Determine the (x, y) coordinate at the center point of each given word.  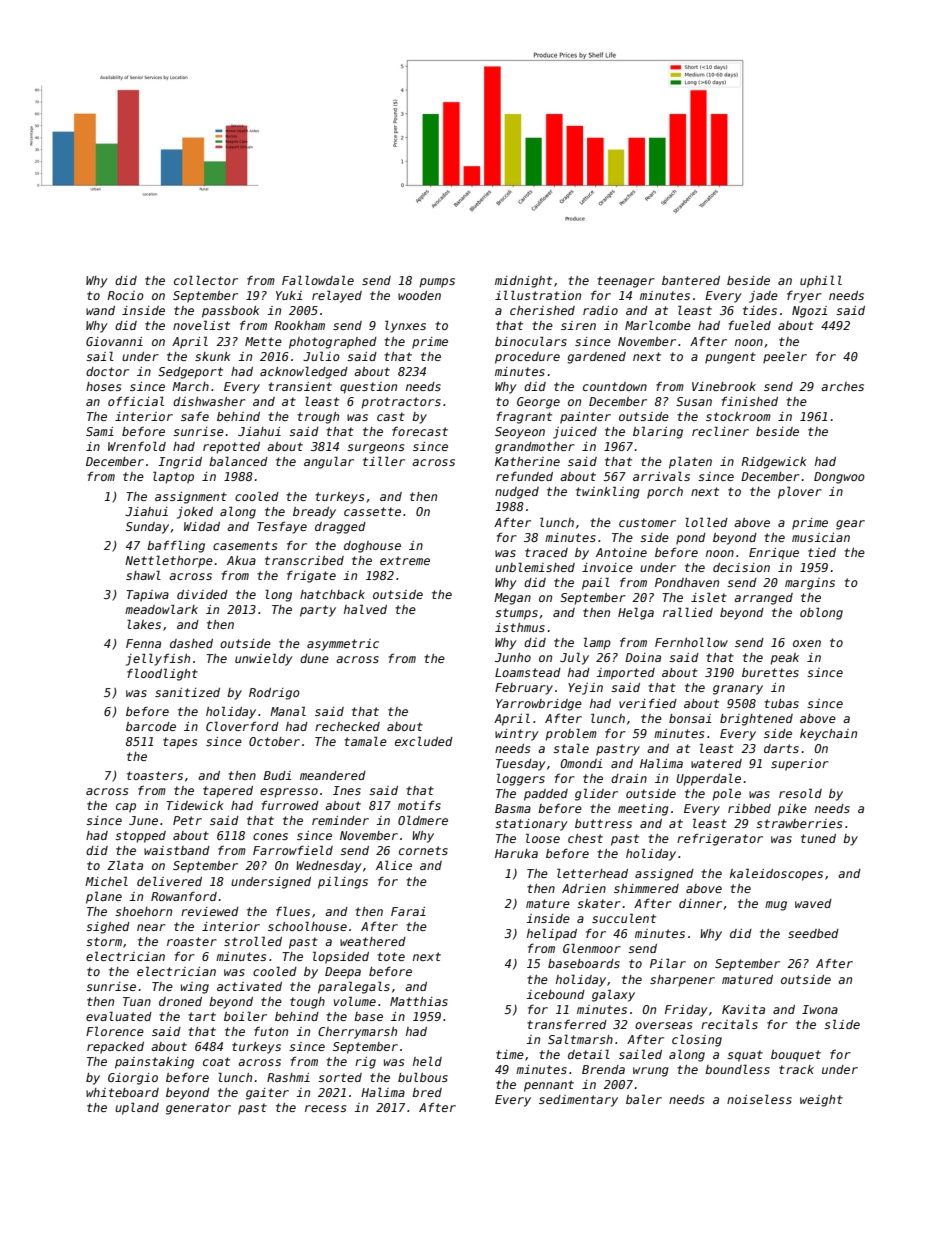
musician (821, 537)
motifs (419, 805)
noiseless (759, 1099)
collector (206, 280)
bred (427, 1092)
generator (198, 1109)
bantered (691, 280)
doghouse (372, 547)
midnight (523, 282)
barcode (151, 726)
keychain (828, 735)
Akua (241, 560)
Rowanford (184, 896)
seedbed (813, 933)
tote (391, 956)
